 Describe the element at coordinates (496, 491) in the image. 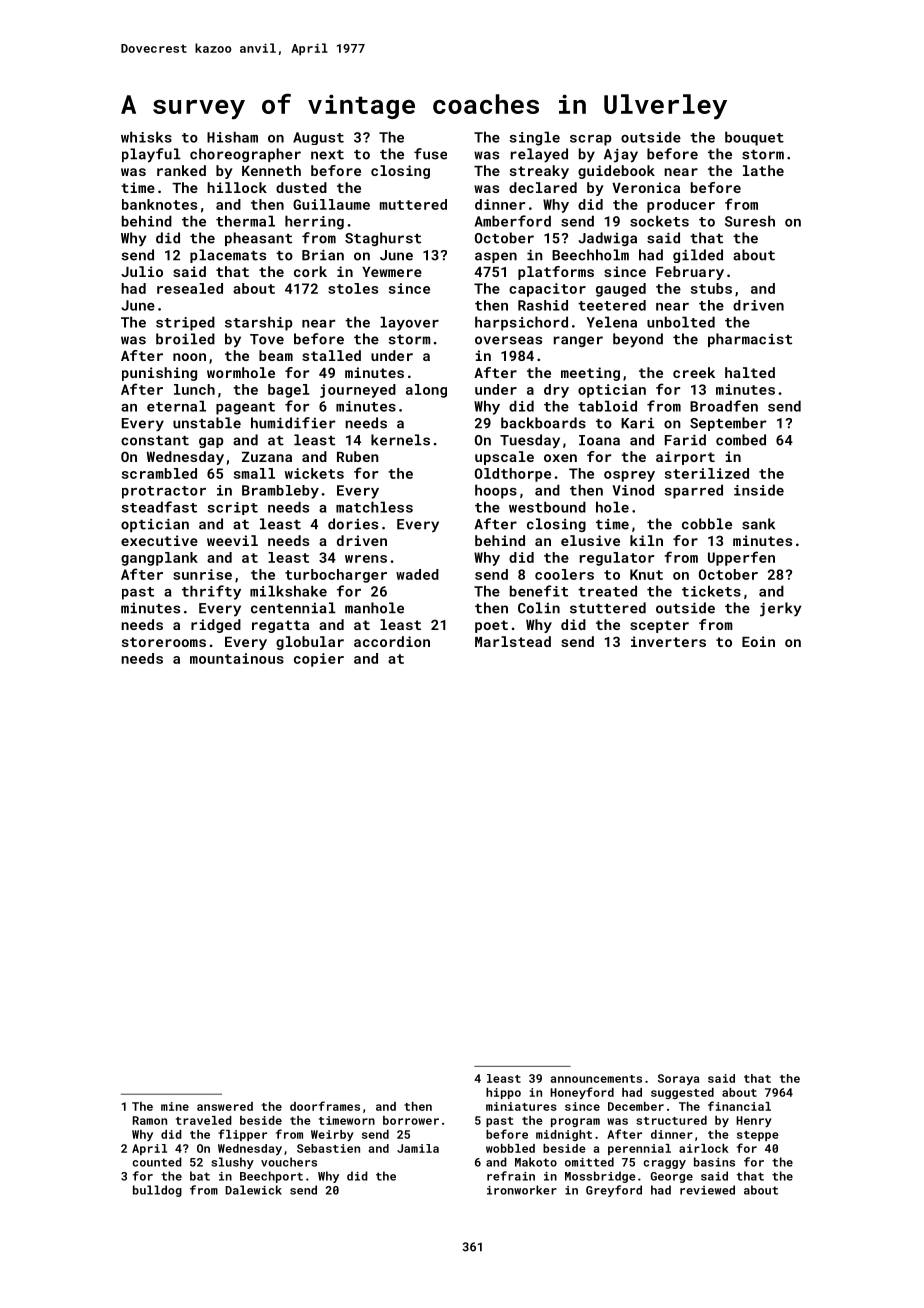

I see `hoops` at that location.
